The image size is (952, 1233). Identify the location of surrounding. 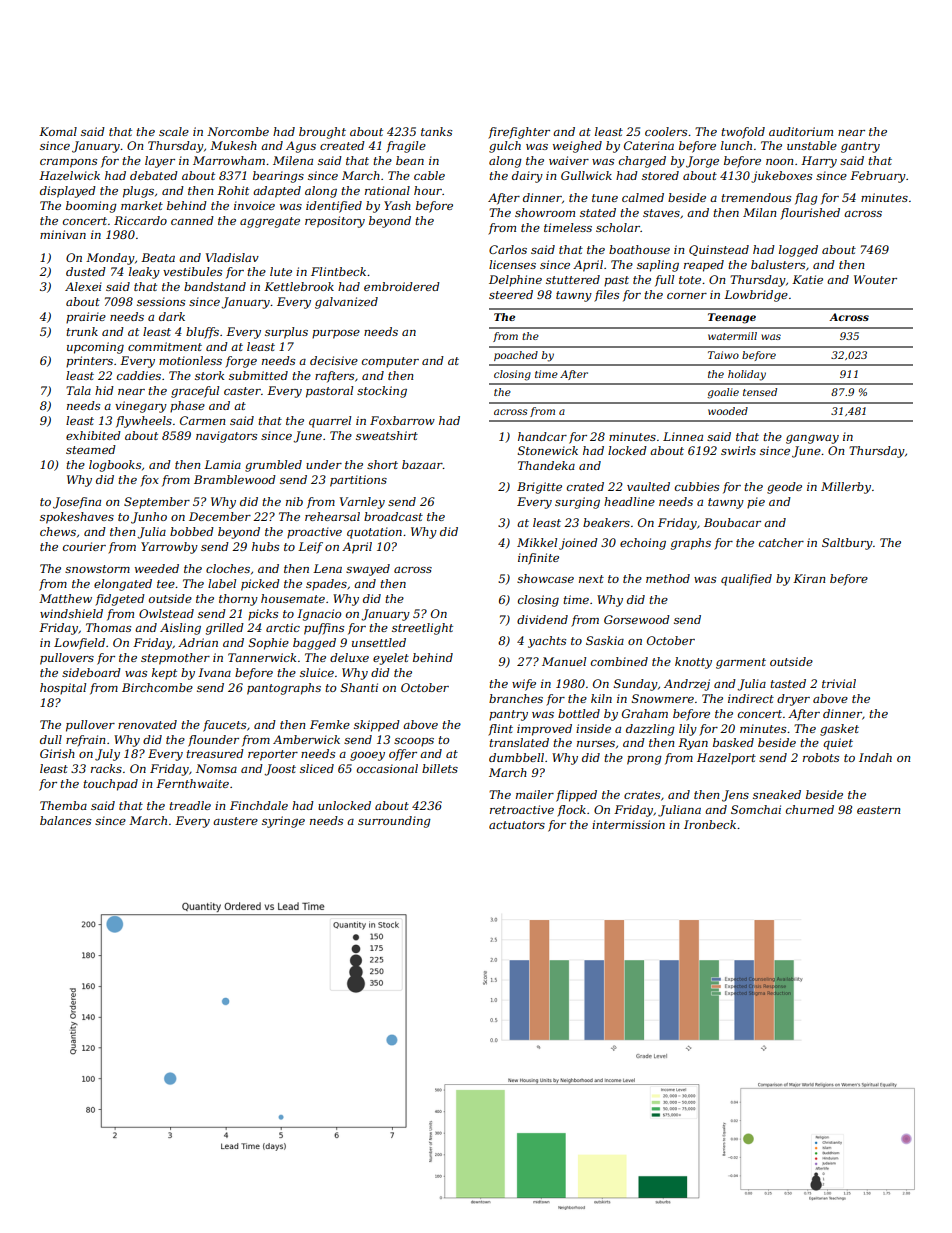
(394, 822).
